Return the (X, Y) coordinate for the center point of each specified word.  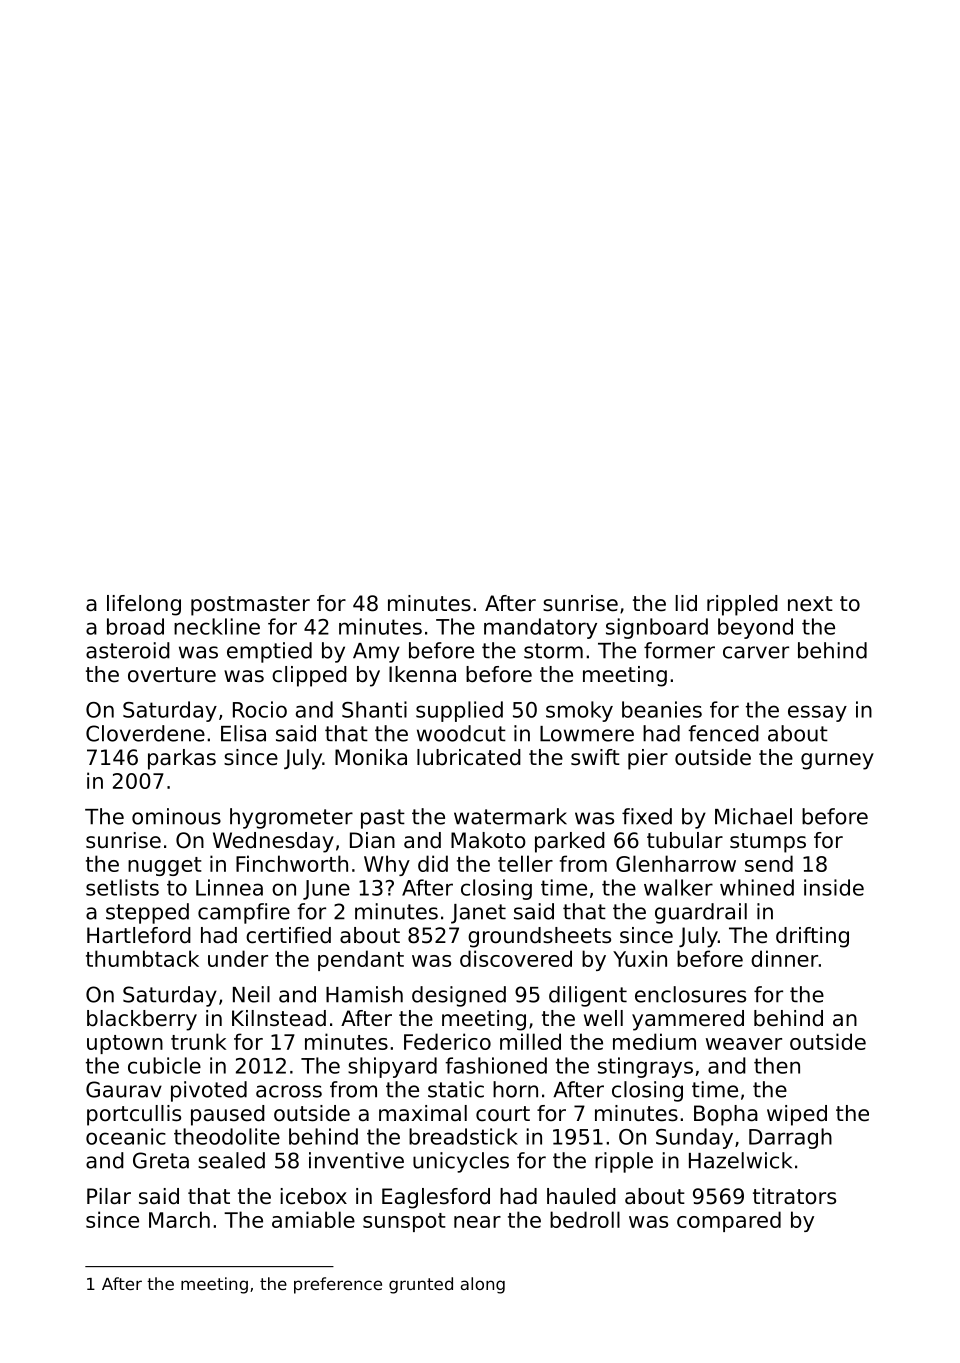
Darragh (790, 1138)
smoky (579, 711)
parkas (182, 759)
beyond (755, 628)
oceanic (126, 1136)
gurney (837, 761)
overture (172, 675)
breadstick (463, 1136)
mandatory (540, 628)
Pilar (109, 1196)
